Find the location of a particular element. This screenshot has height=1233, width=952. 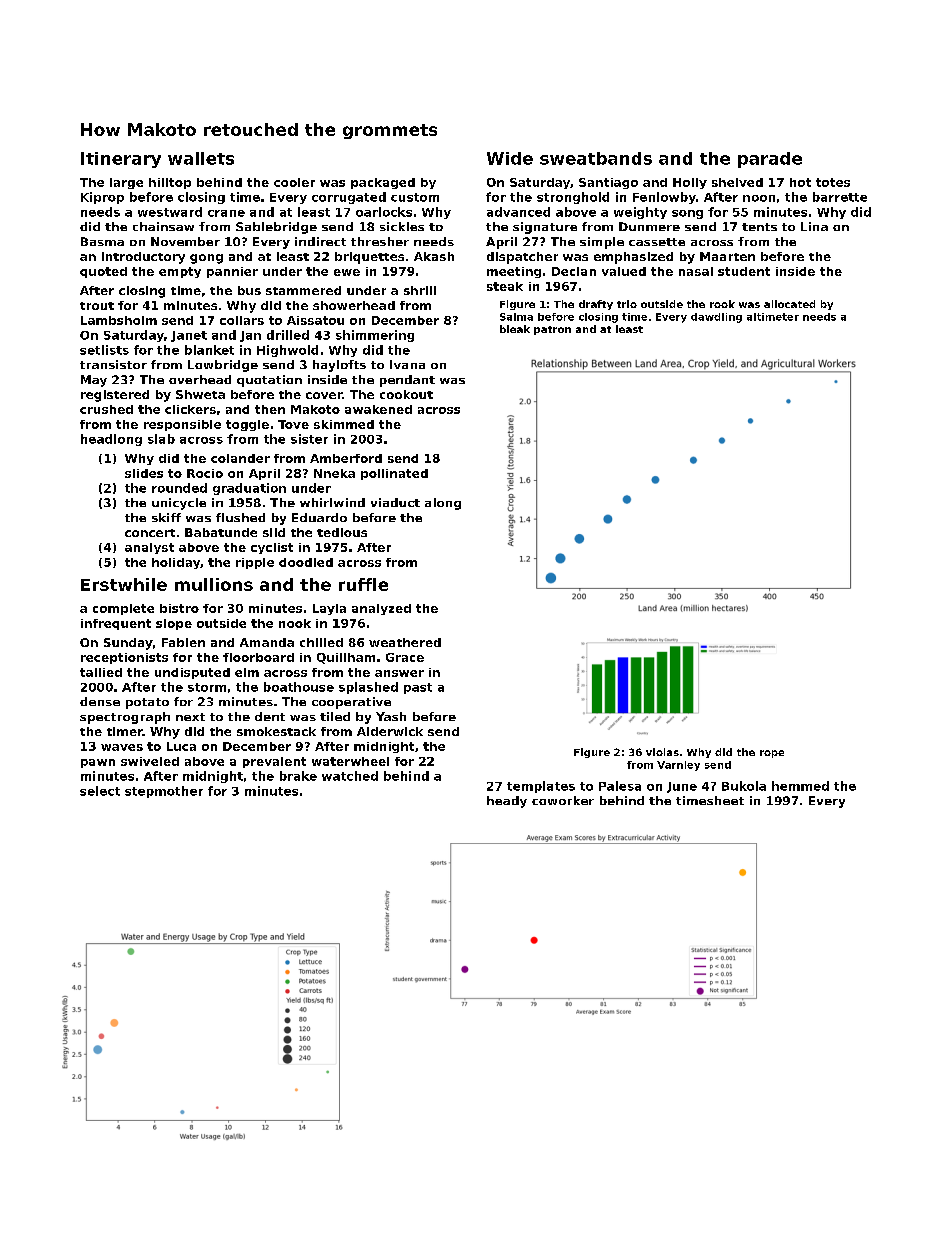

totes is located at coordinates (833, 182).
